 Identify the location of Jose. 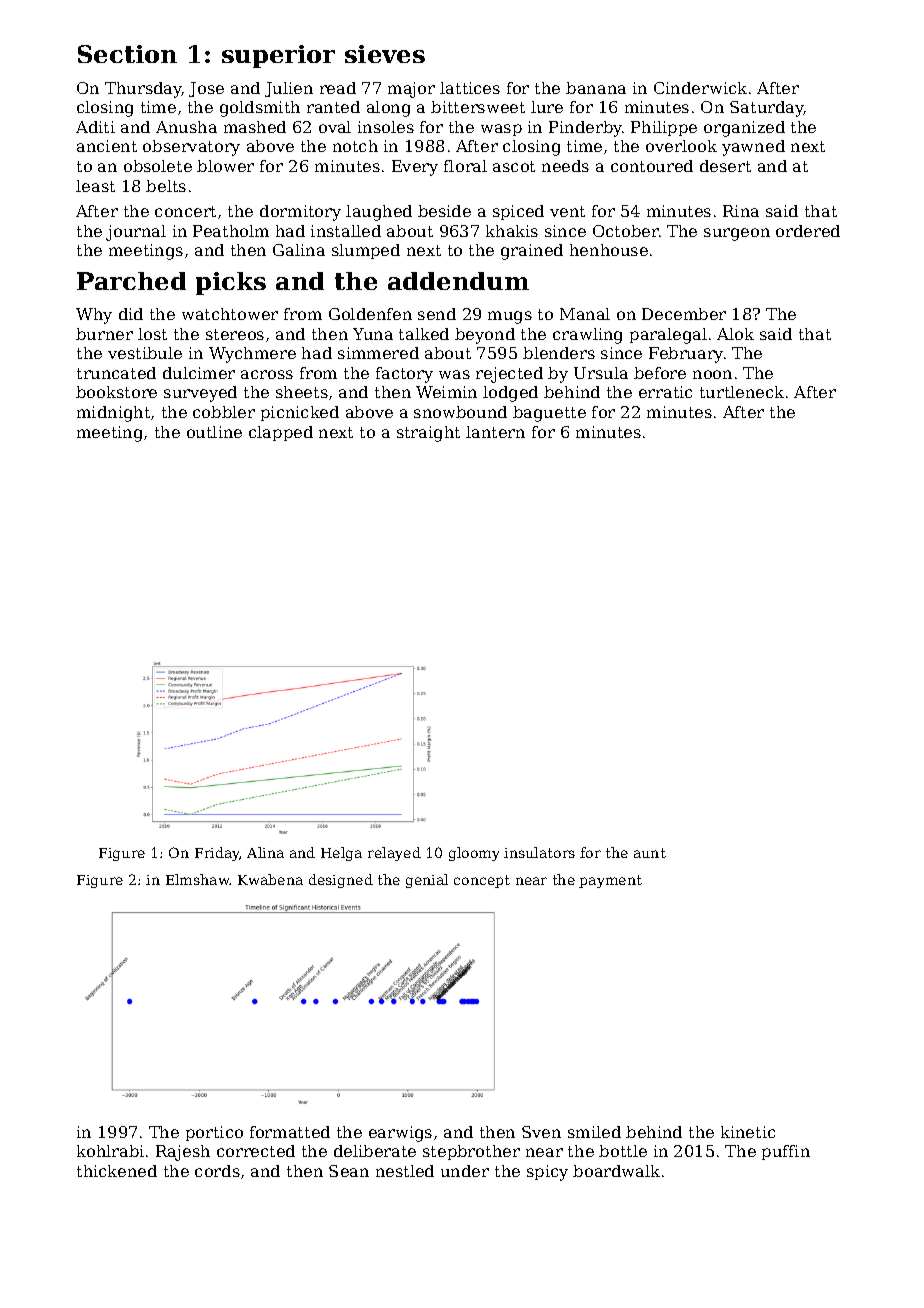
(206, 89).
